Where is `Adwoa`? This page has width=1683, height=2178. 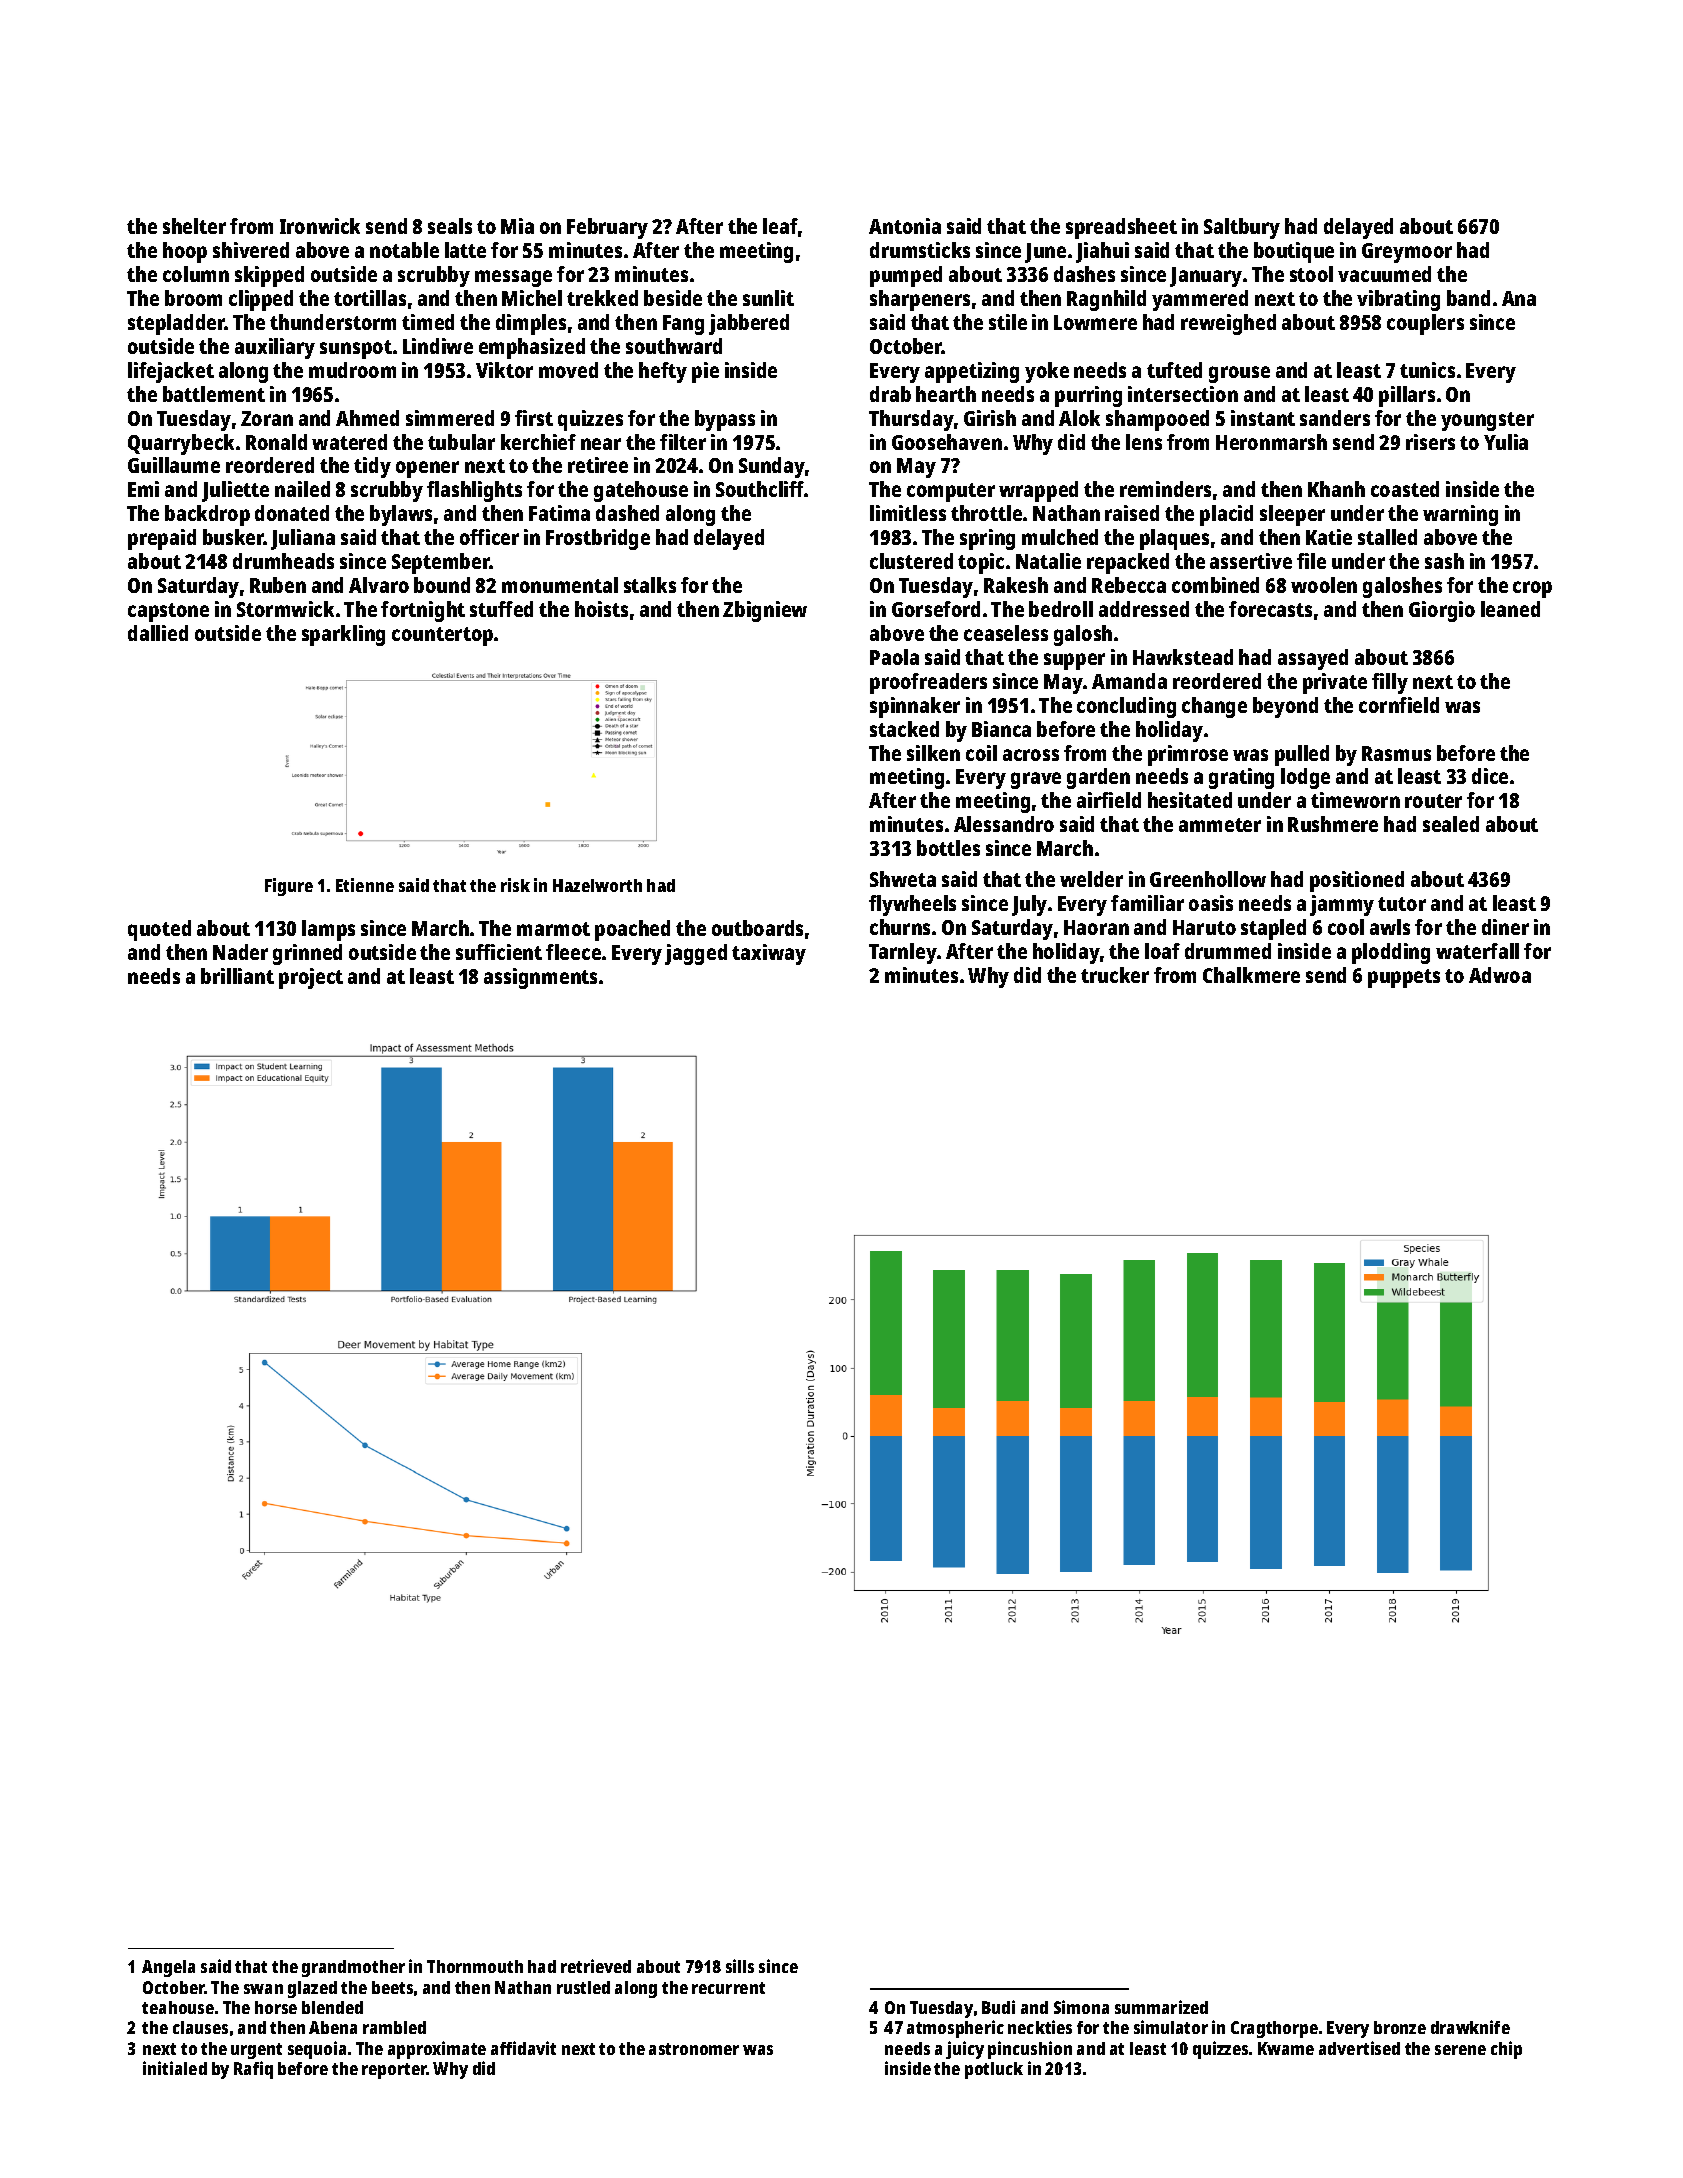
Adwoa is located at coordinates (1500, 975).
